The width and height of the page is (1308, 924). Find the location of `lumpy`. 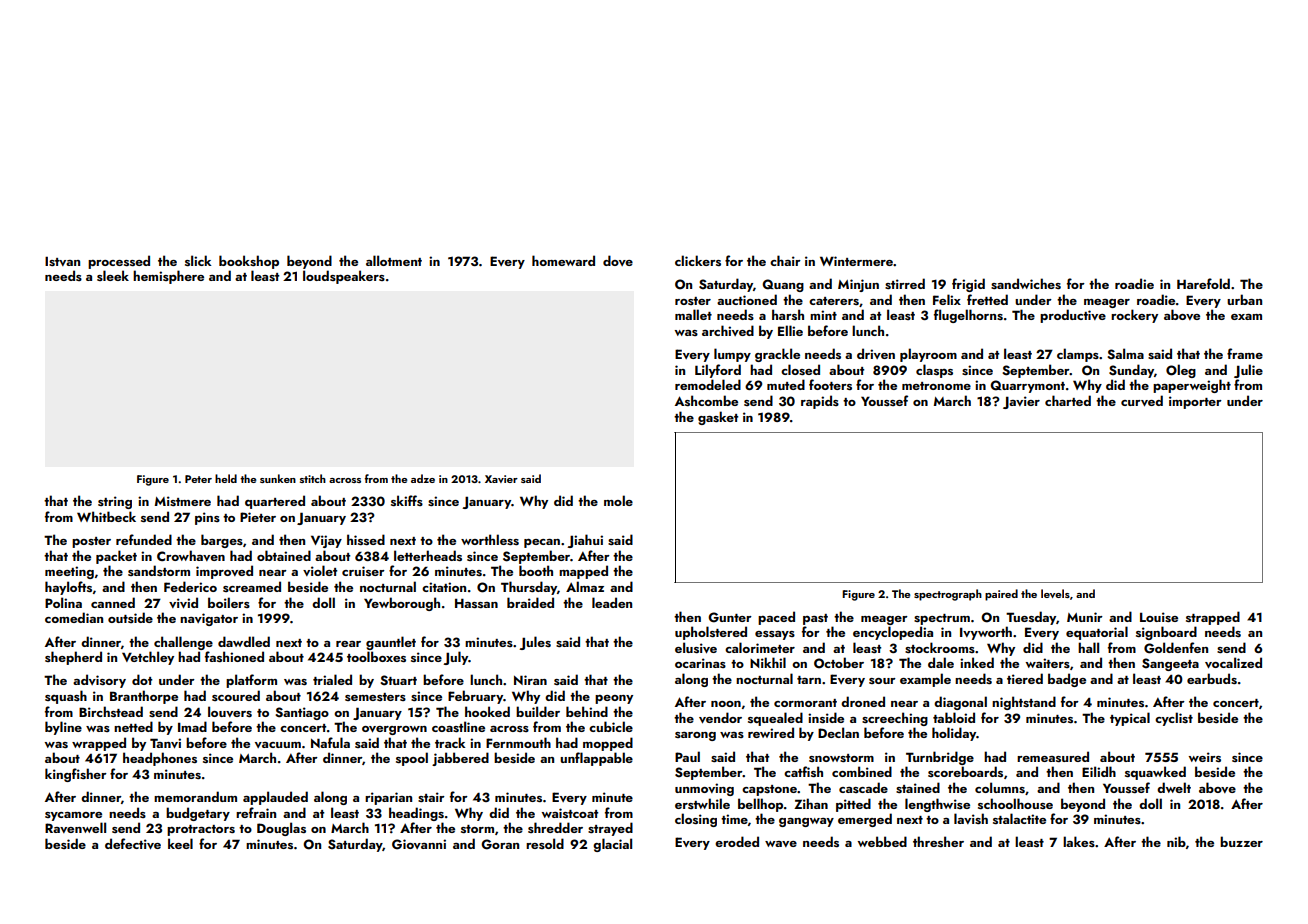

lumpy is located at coordinates (732, 355).
